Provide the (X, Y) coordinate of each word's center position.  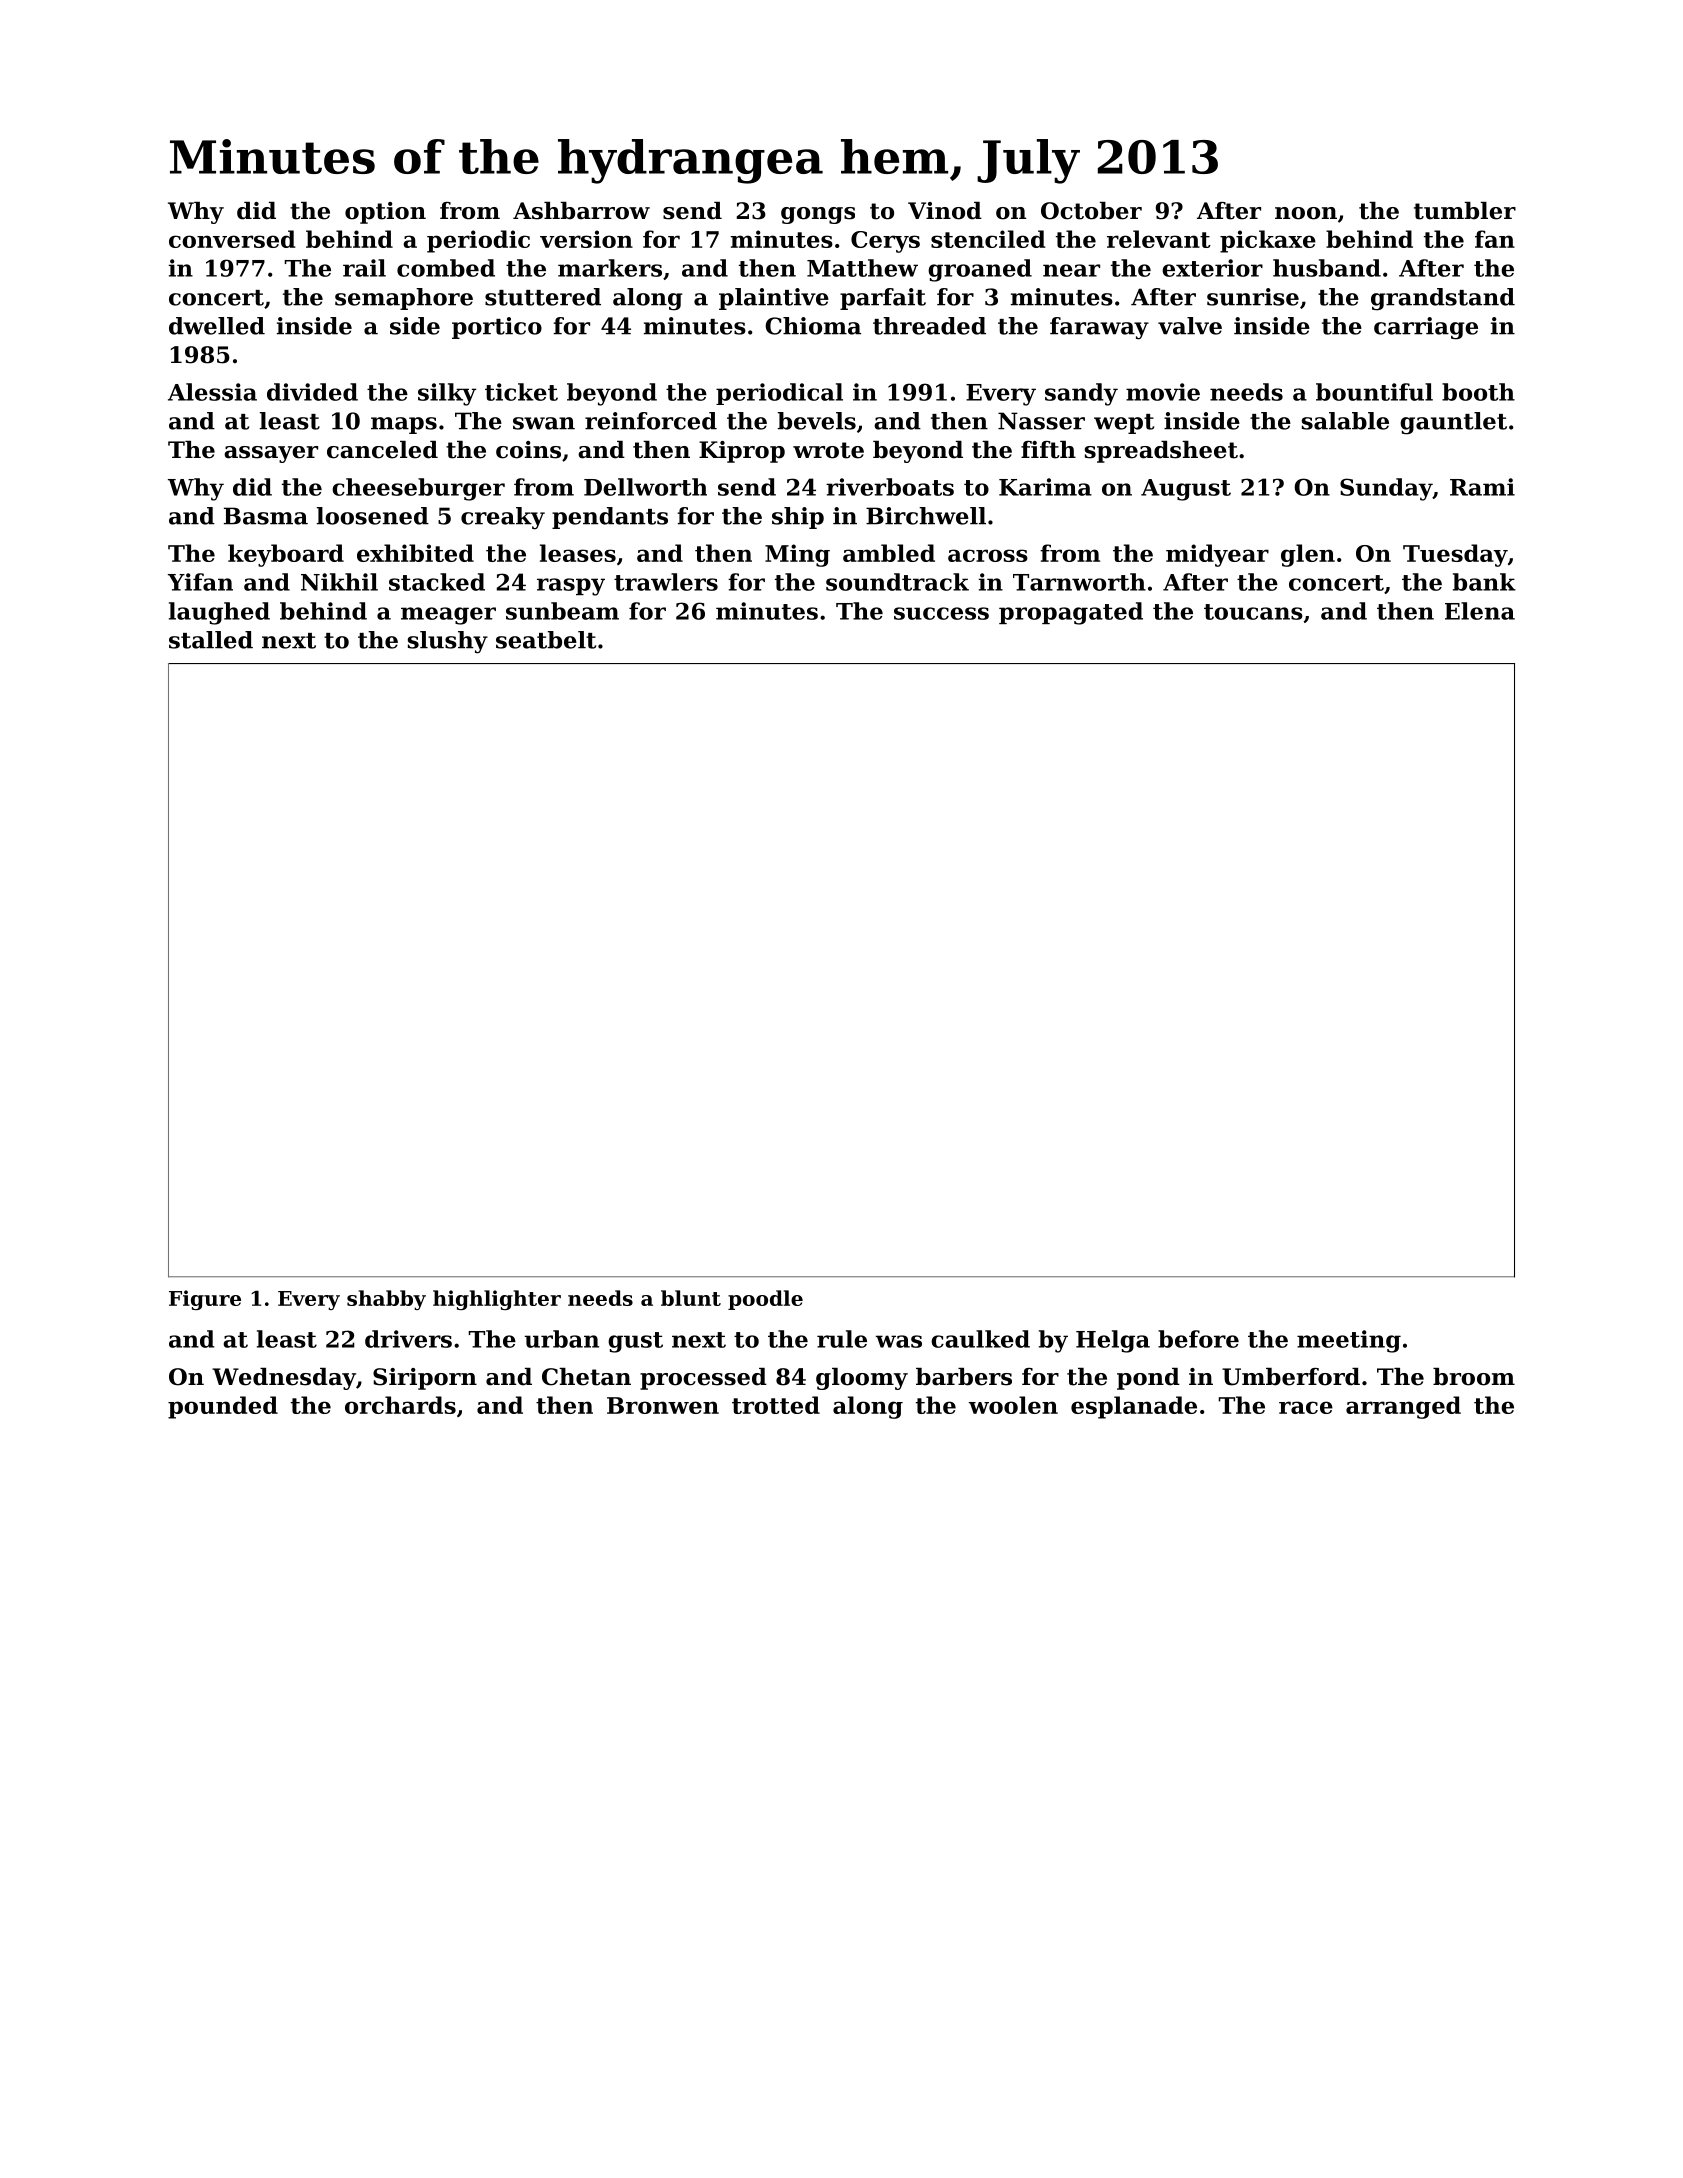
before (1198, 1339)
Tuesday (1455, 555)
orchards (400, 1405)
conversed (232, 239)
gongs (818, 215)
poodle (765, 1300)
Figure (205, 1300)
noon (1306, 213)
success (941, 613)
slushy (448, 642)
